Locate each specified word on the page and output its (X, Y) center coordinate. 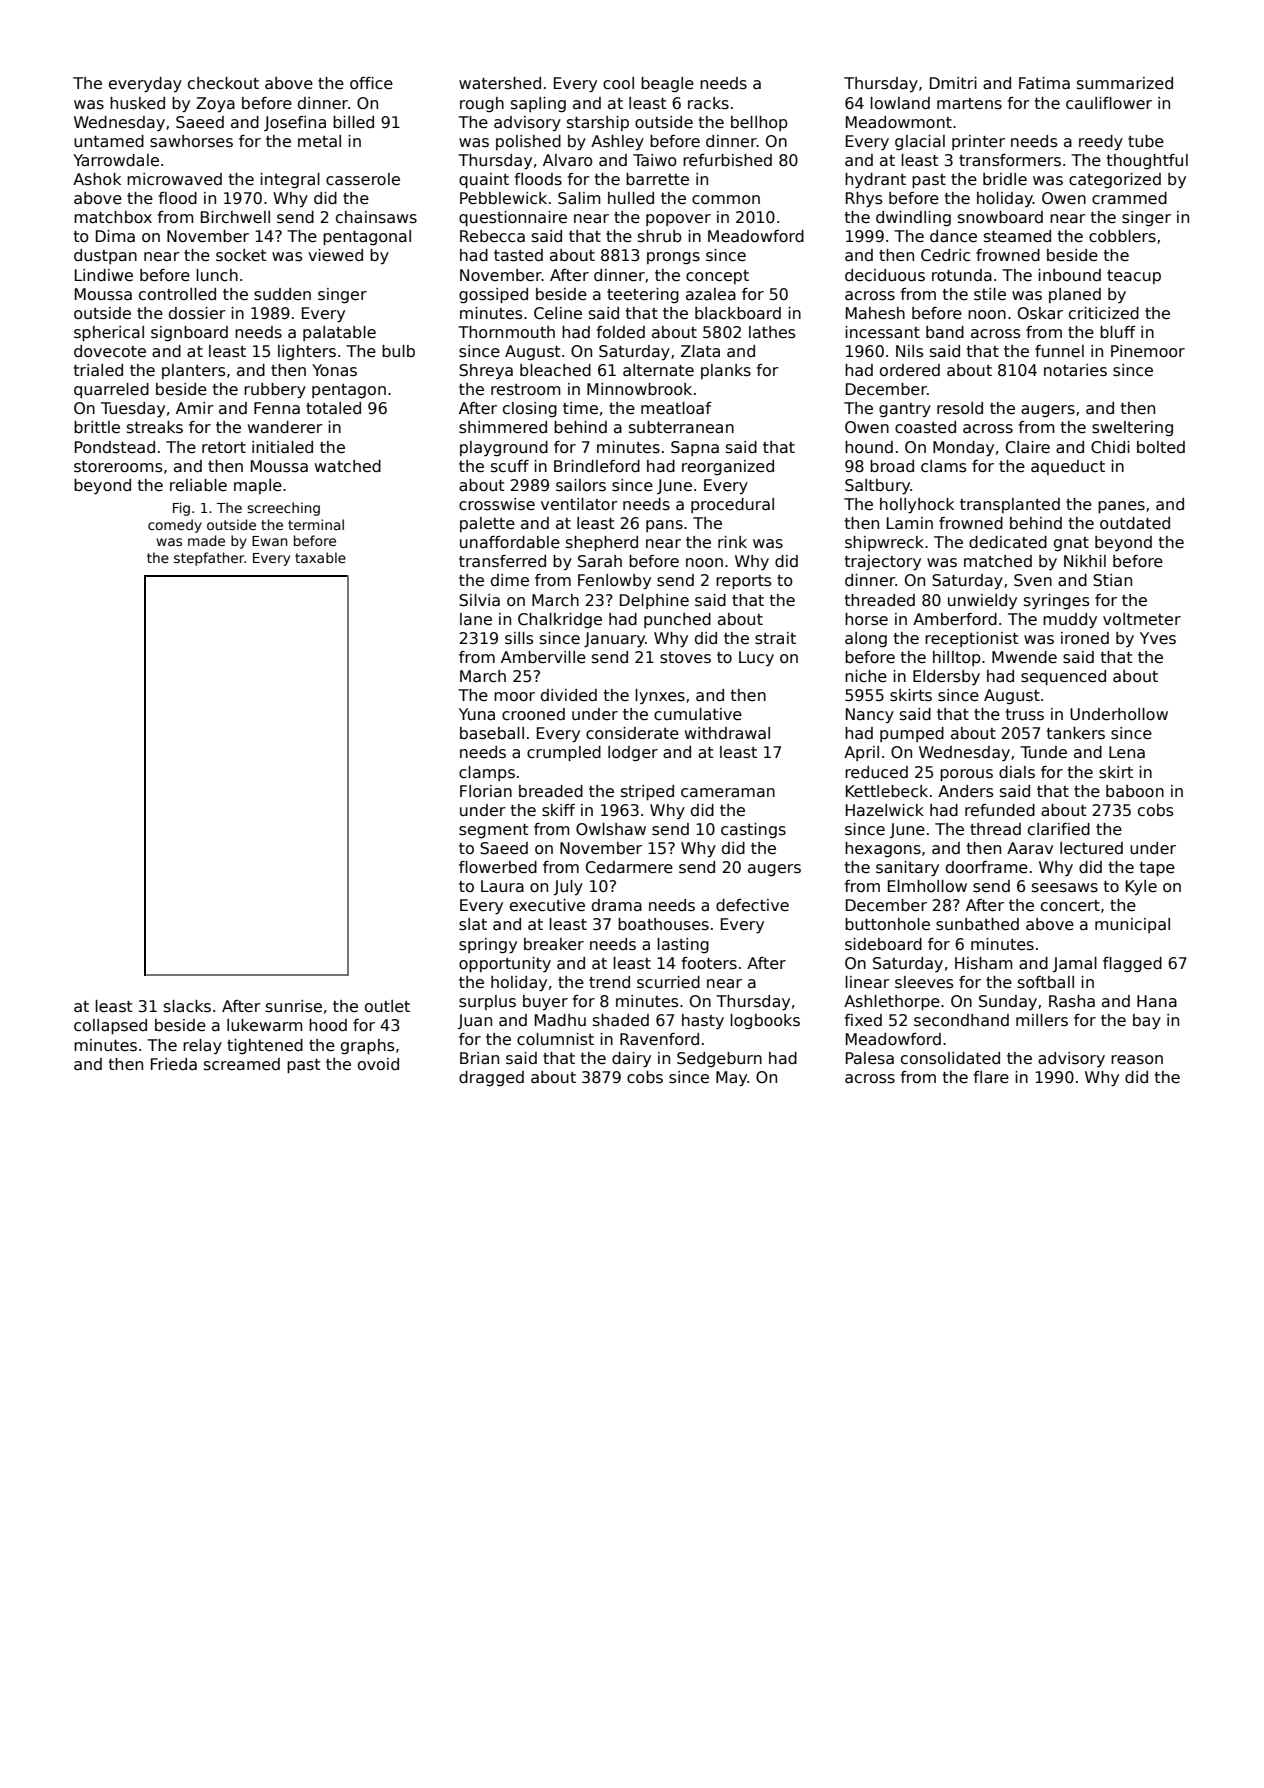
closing (530, 409)
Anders (966, 791)
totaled (333, 408)
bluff (1118, 332)
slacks (187, 1006)
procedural (732, 505)
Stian (1112, 580)
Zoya (215, 104)
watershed (500, 83)
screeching (283, 509)
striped (647, 792)
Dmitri (953, 83)
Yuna (477, 714)
